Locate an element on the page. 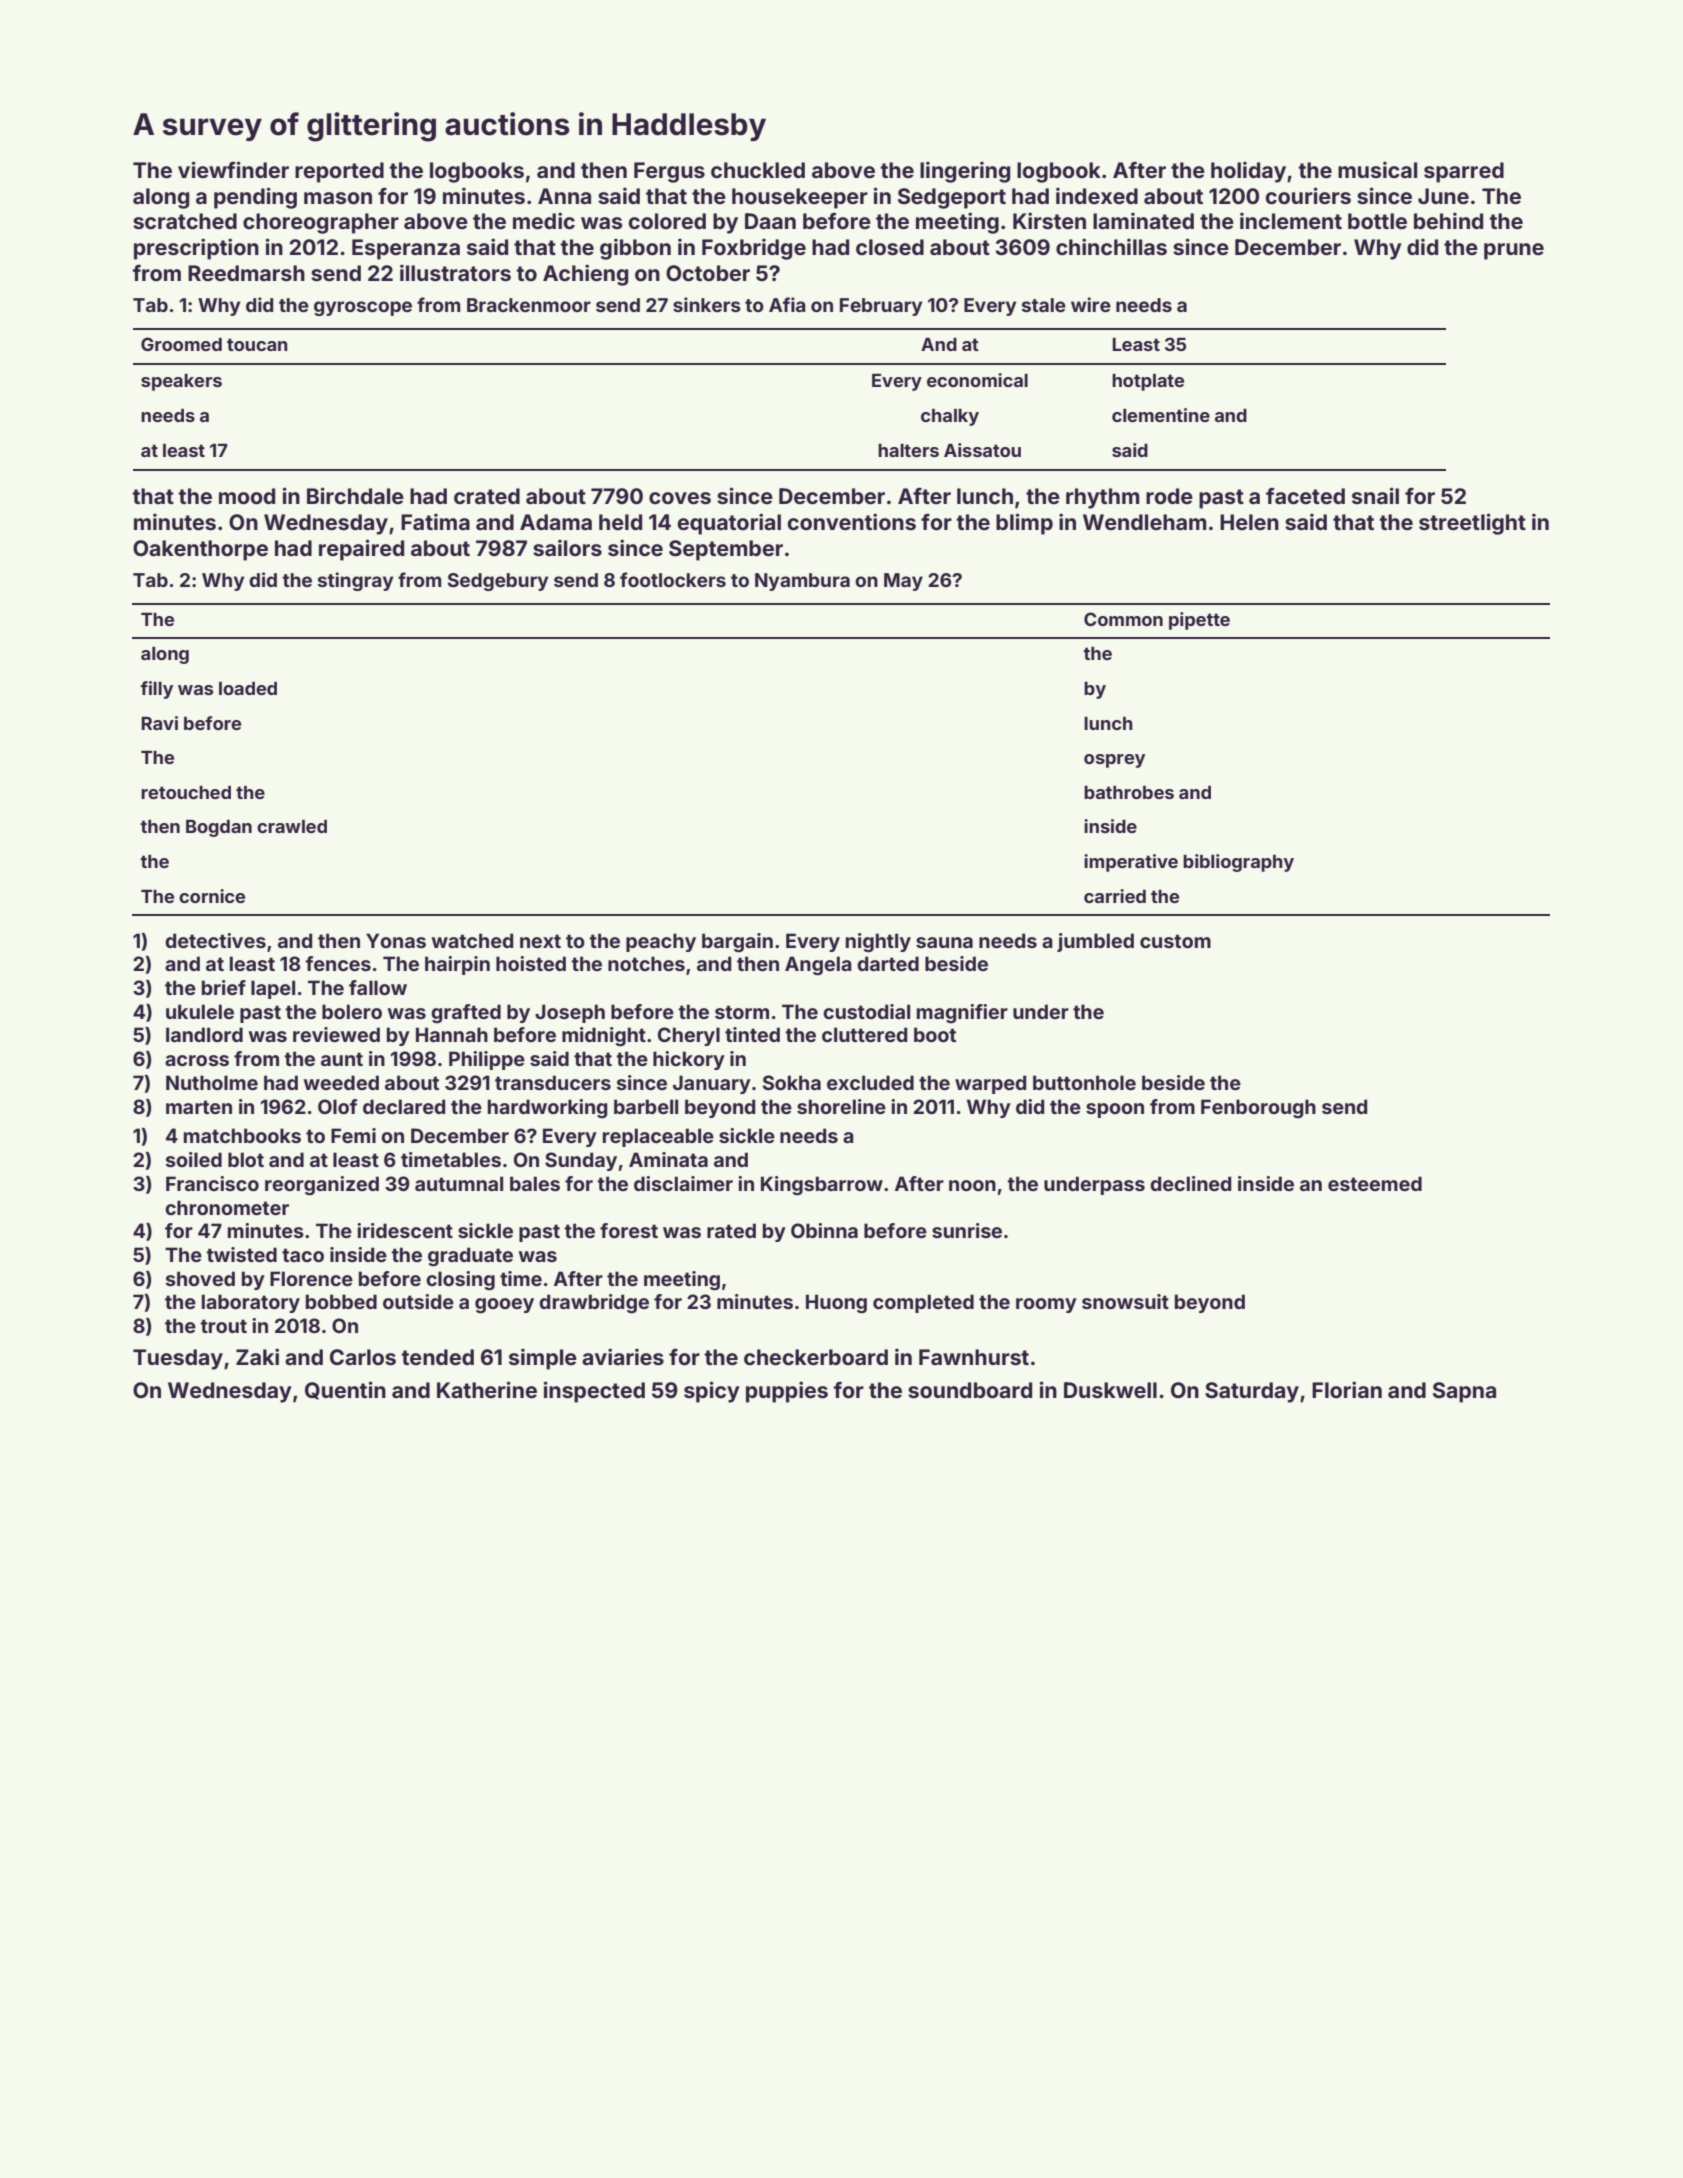 This page has width=1683, height=2178. spoon is located at coordinates (1115, 1110).
